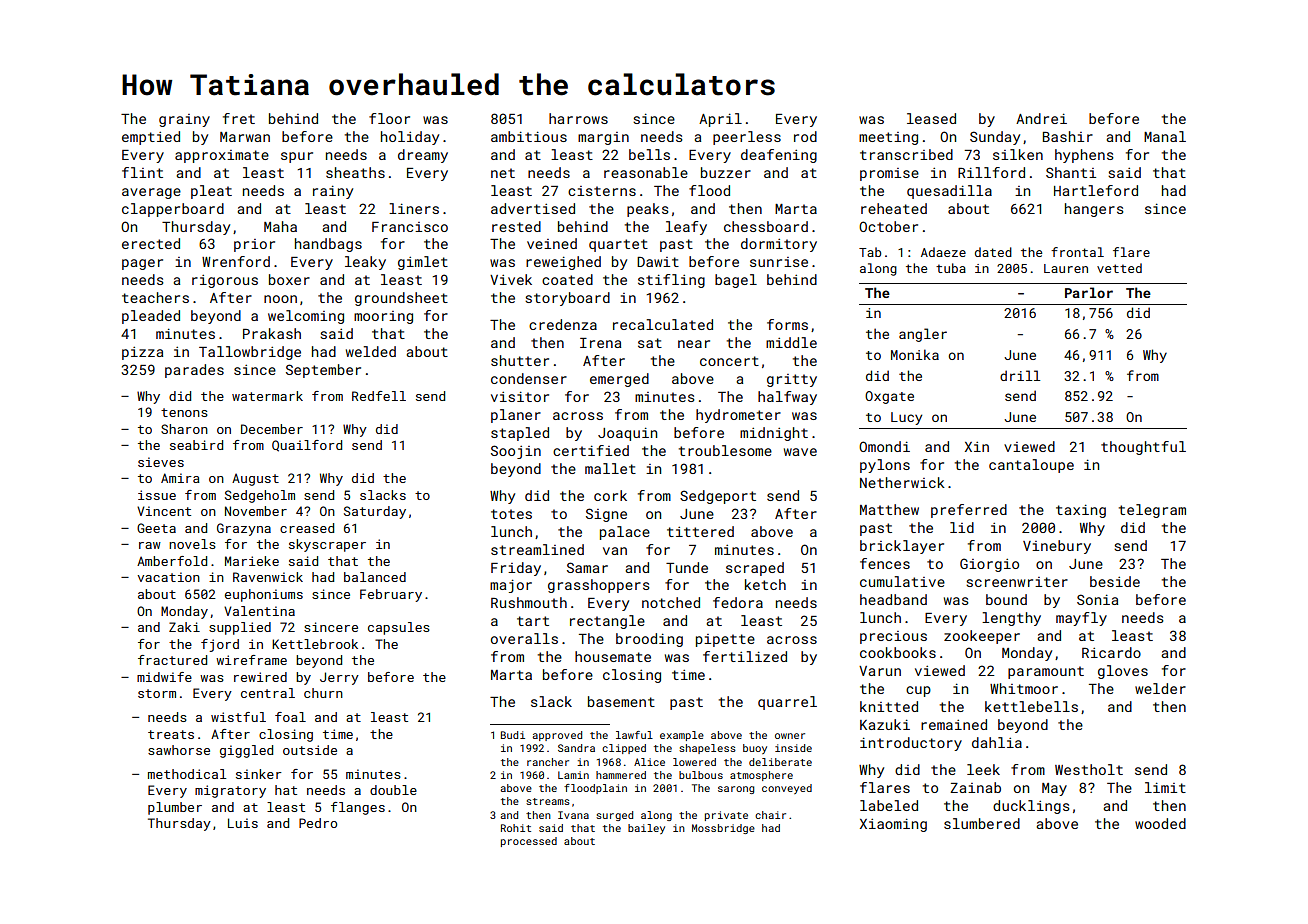 This screenshot has height=924, width=1308. I want to click on rewired, so click(260, 677).
